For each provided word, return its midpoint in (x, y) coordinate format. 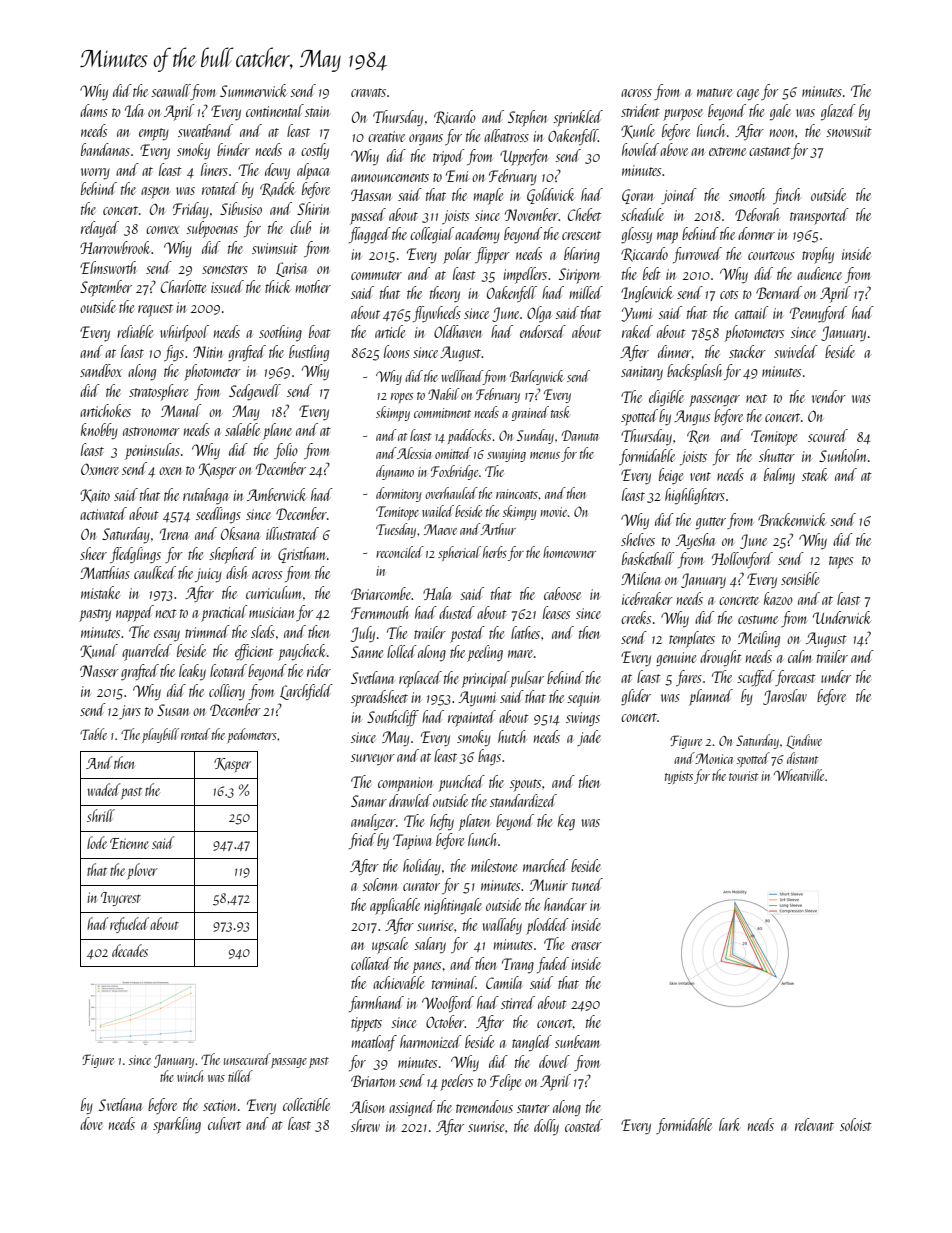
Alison (367, 1106)
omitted (453, 453)
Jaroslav (785, 697)
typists (679, 777)
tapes (841, 562)
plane (277, 431)
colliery (227, 692)
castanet (770, 151)
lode (97, 842)
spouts (525, 785)
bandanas (105, 149)
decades (130, 950)
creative (386, 136)
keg (566, 822)
